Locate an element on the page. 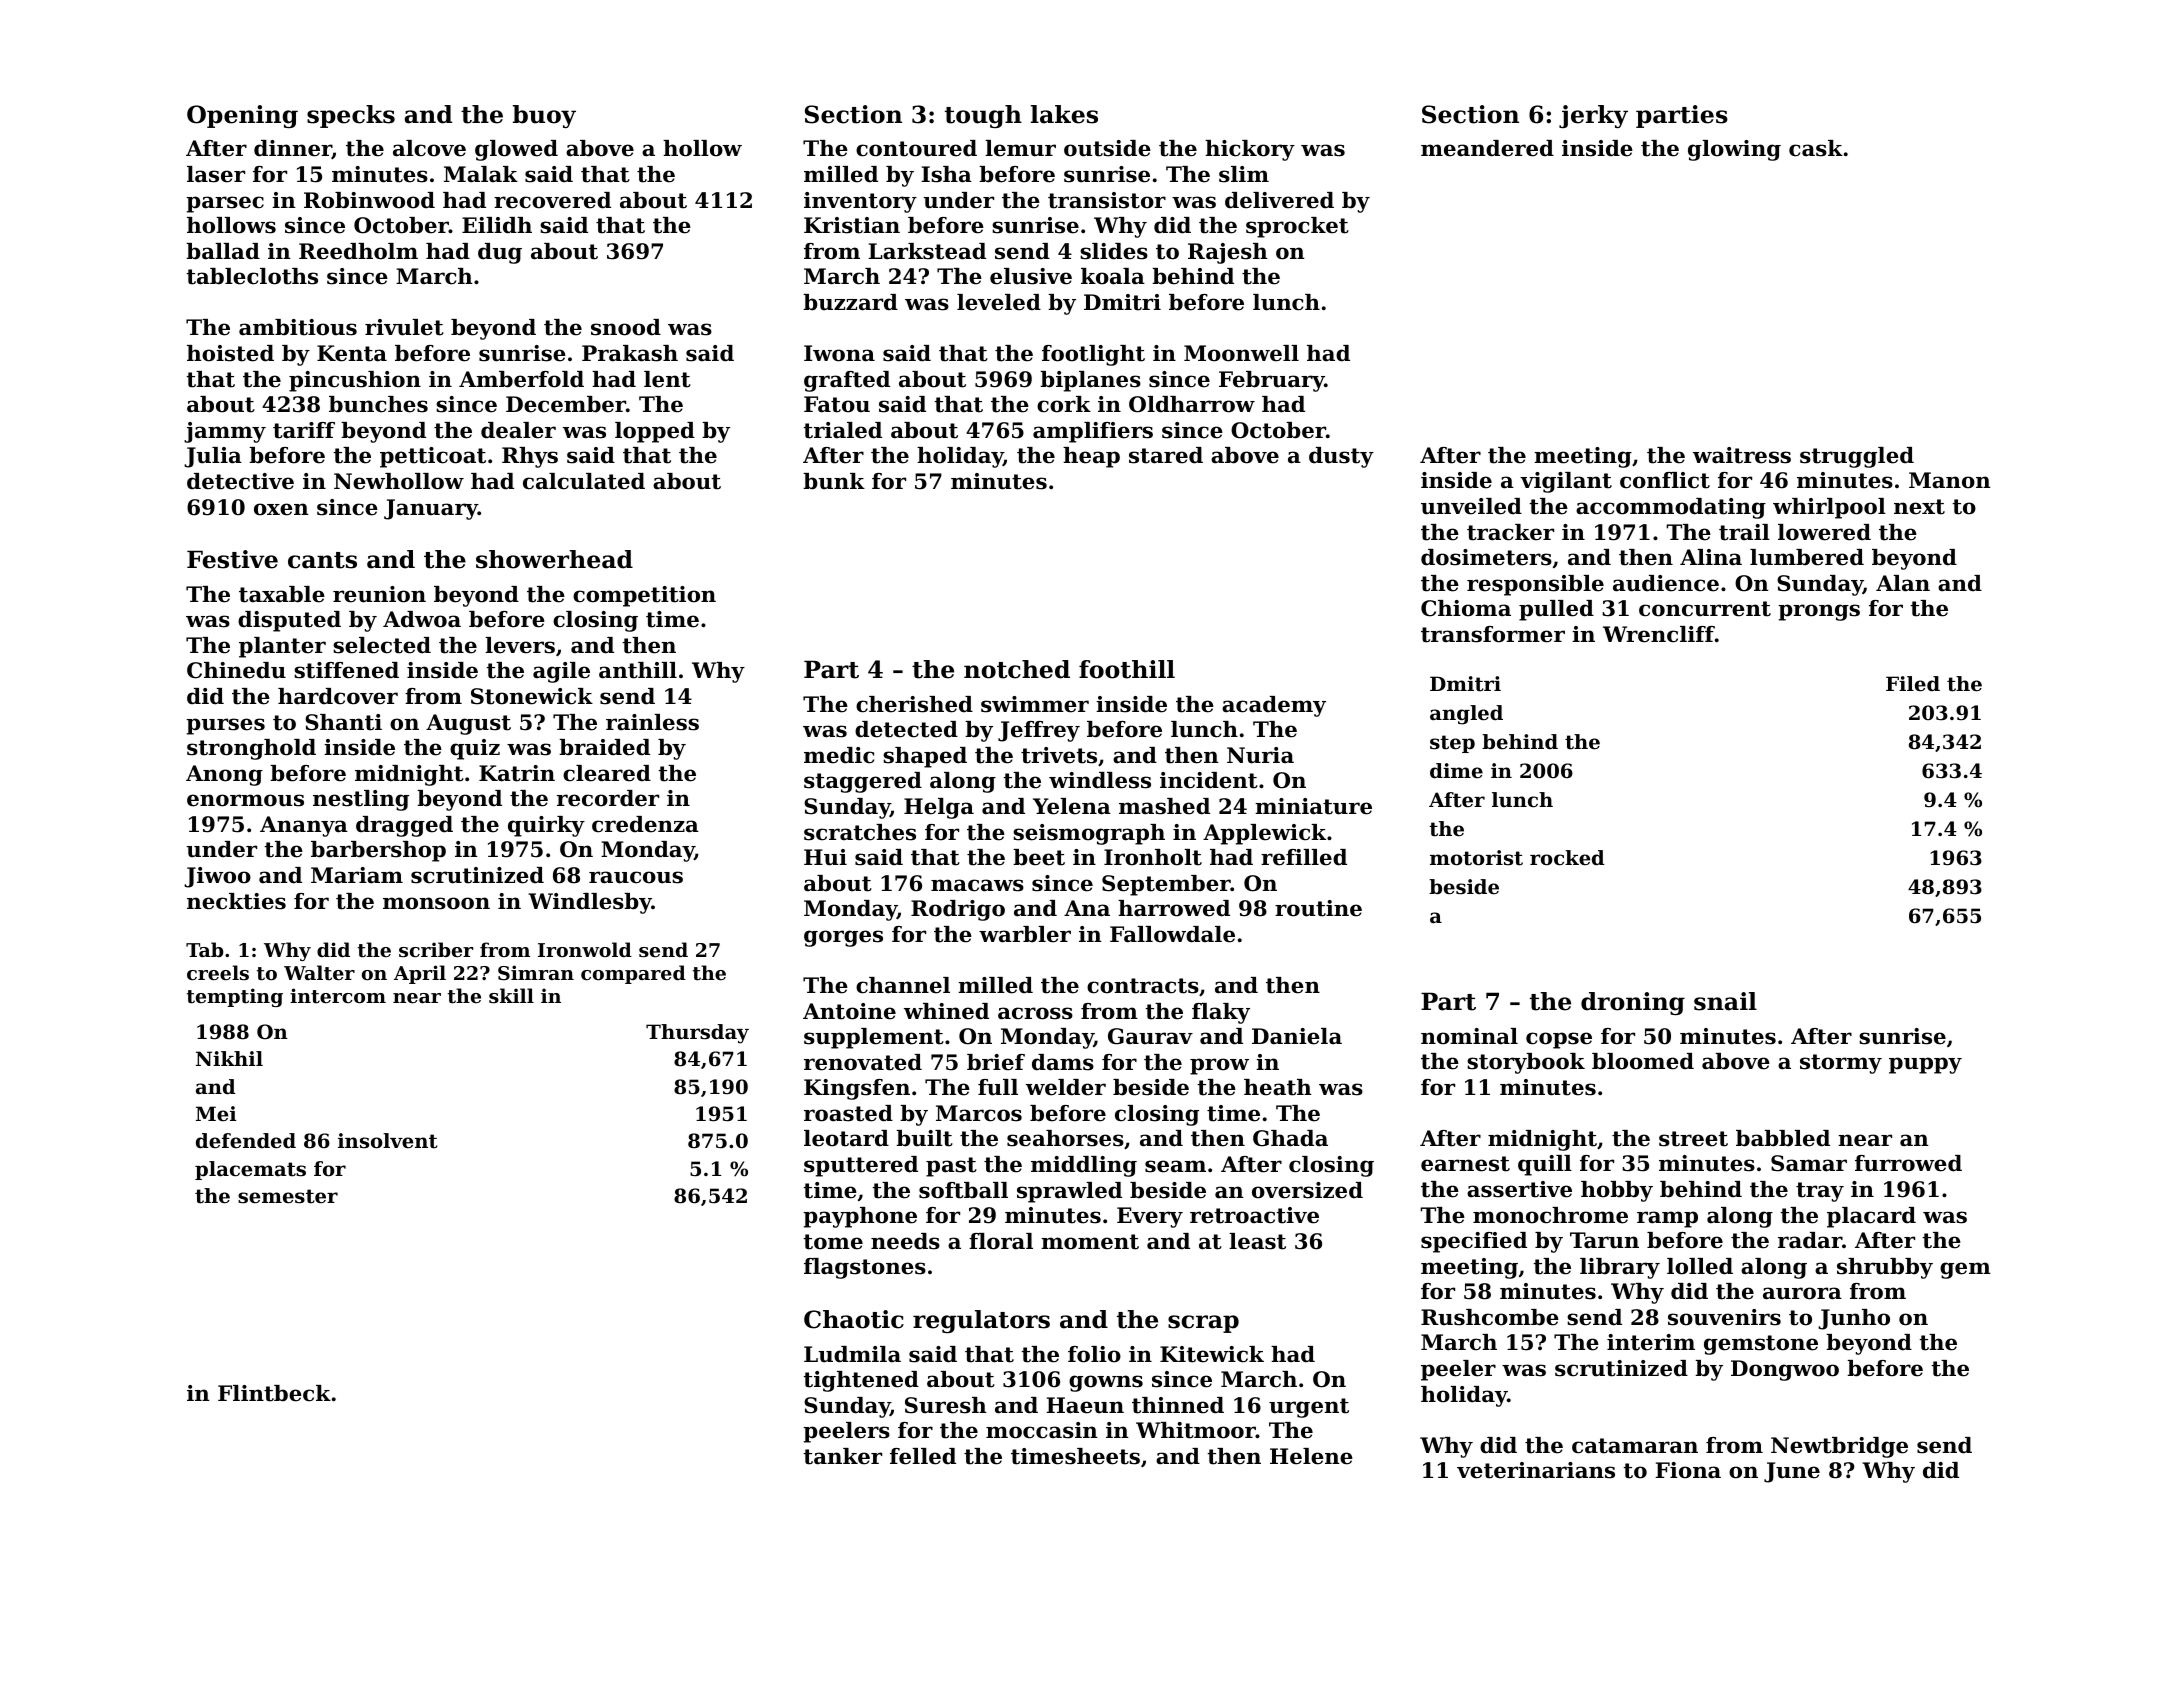  enormous is located at coordinates (245, 800).
